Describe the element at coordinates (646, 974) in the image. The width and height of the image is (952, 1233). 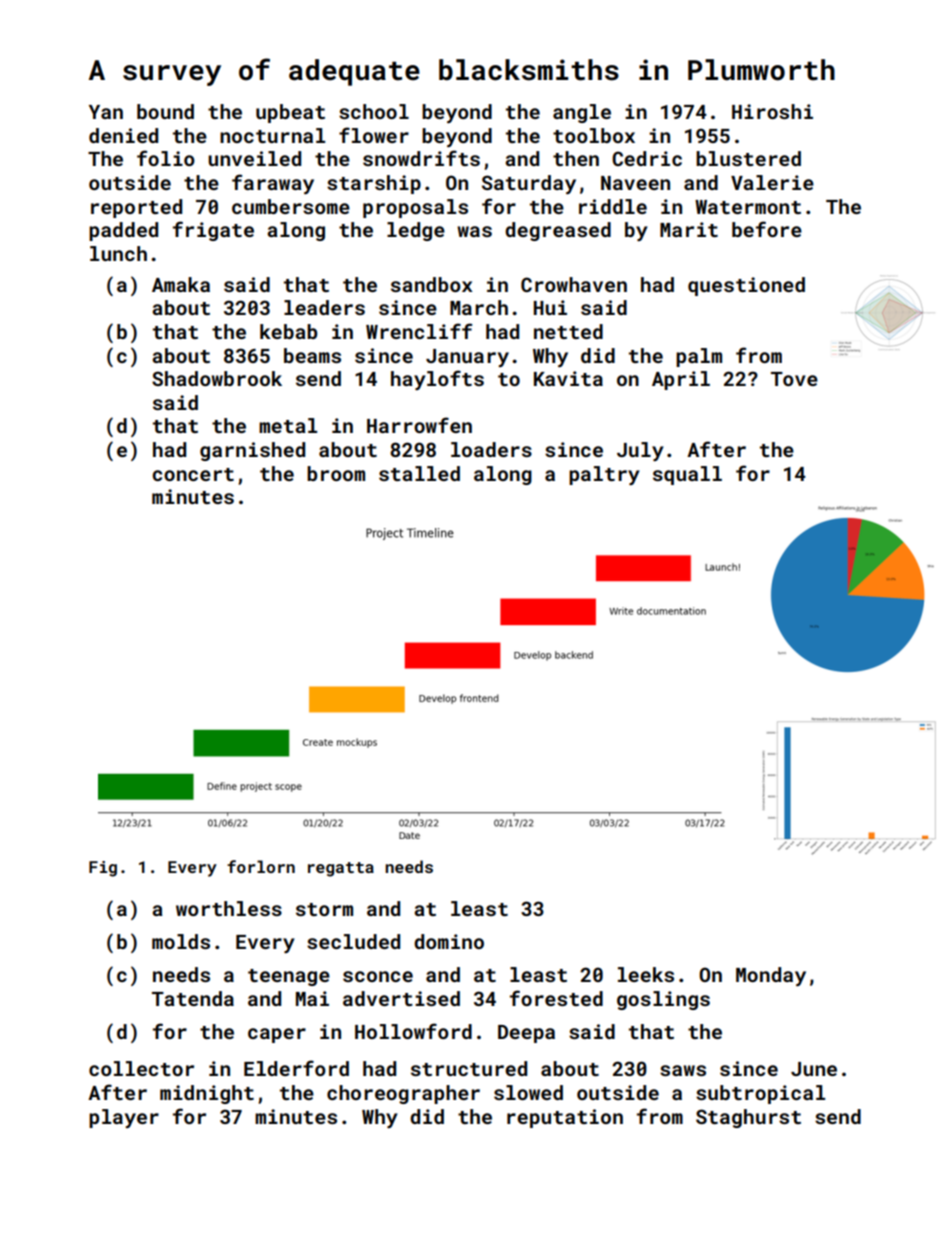
I see `leeks` at that location.
